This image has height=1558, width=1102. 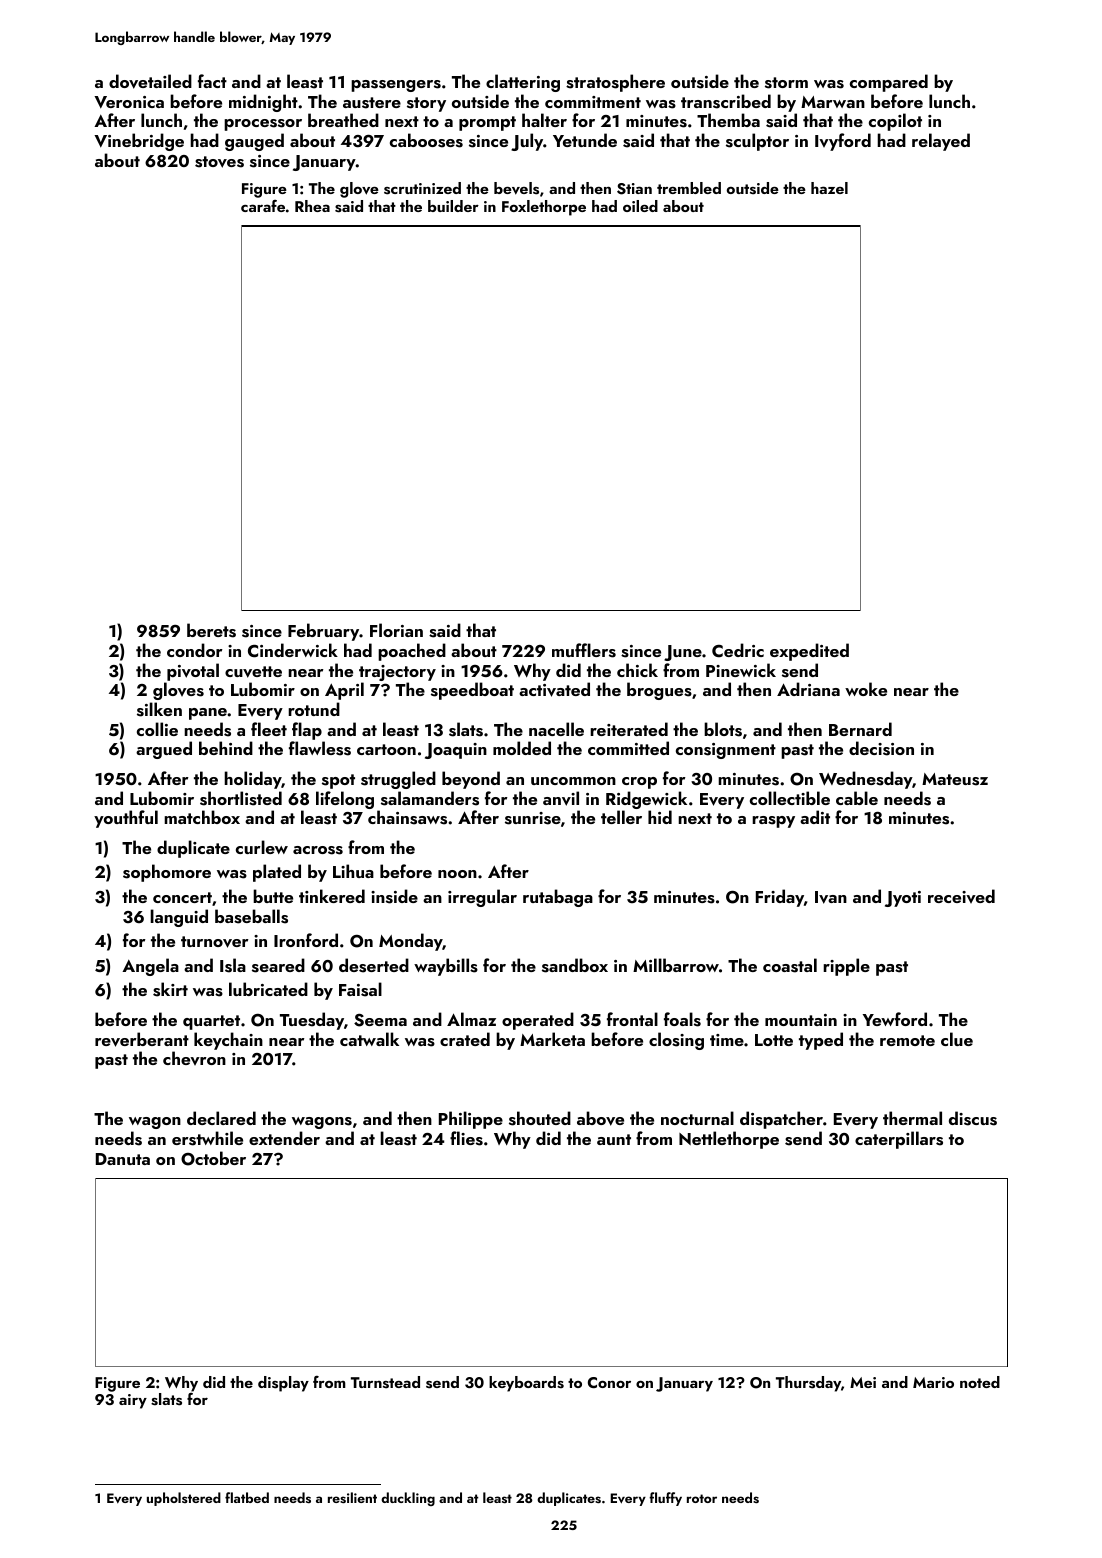 I want to click on compared, so click(x=889, y=83).
